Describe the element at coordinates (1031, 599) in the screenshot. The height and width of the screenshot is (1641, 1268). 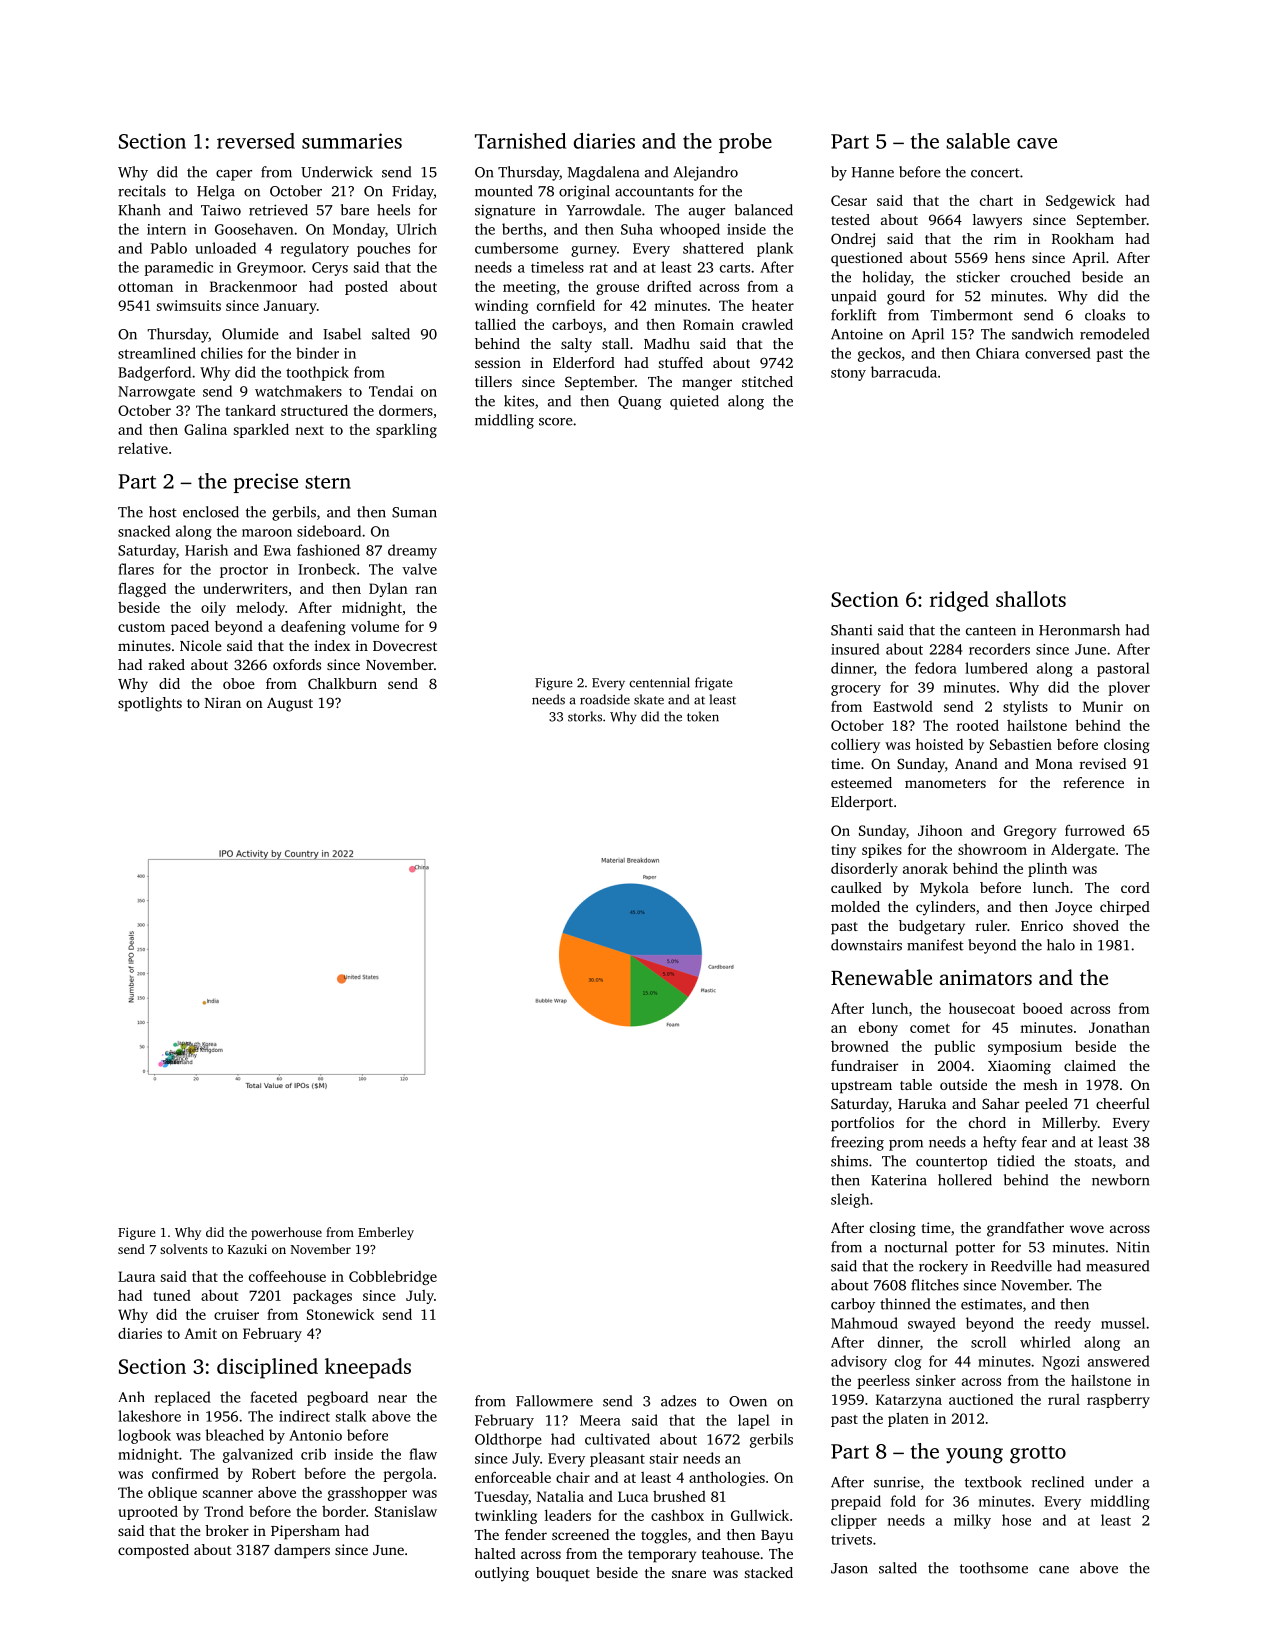
I see `shallots` at that location.
